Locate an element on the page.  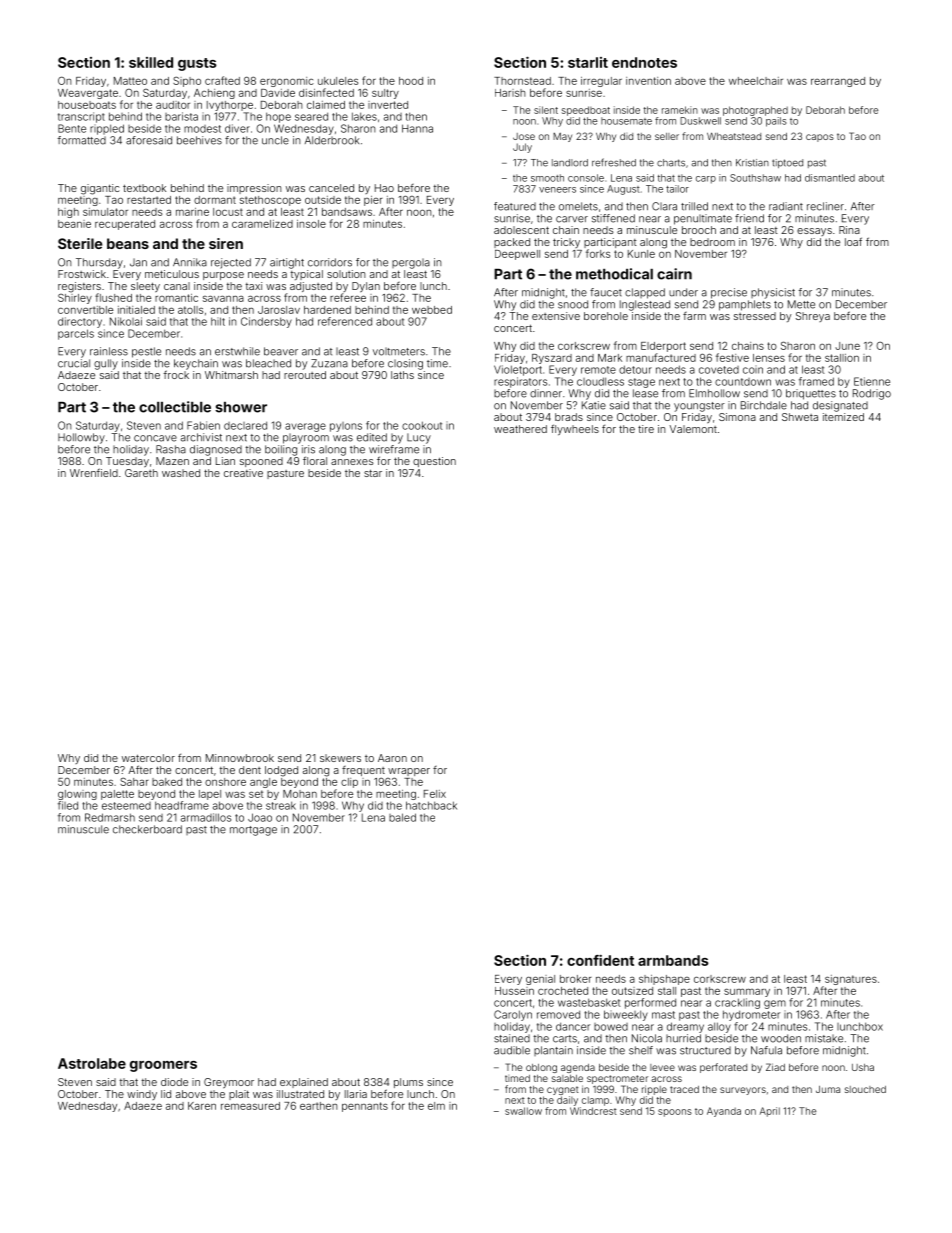
crafted is located at coordinates (222, 80).
